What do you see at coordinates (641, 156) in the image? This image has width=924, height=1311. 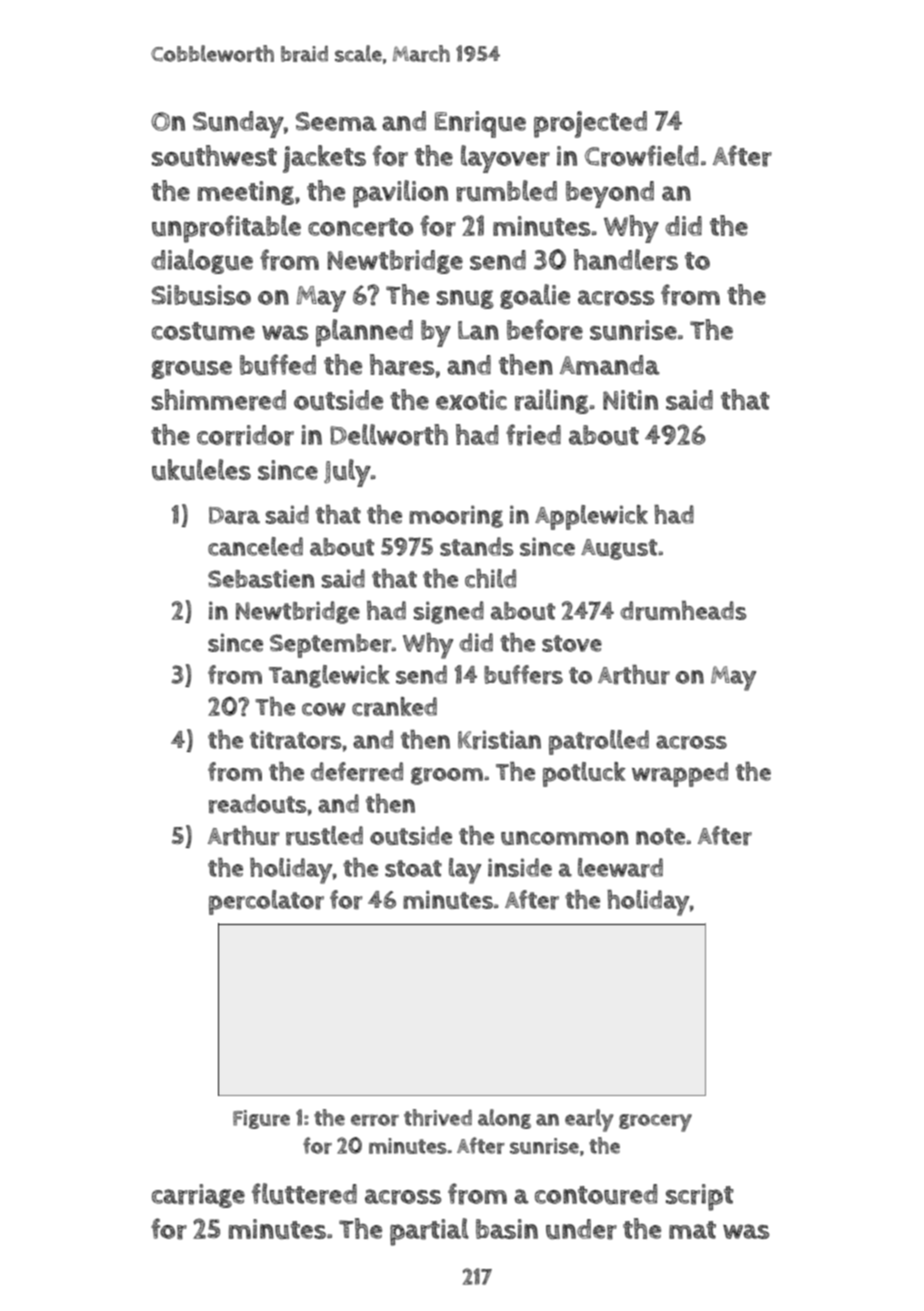 I see `Crowfield` at bounding box center [641, 156].
